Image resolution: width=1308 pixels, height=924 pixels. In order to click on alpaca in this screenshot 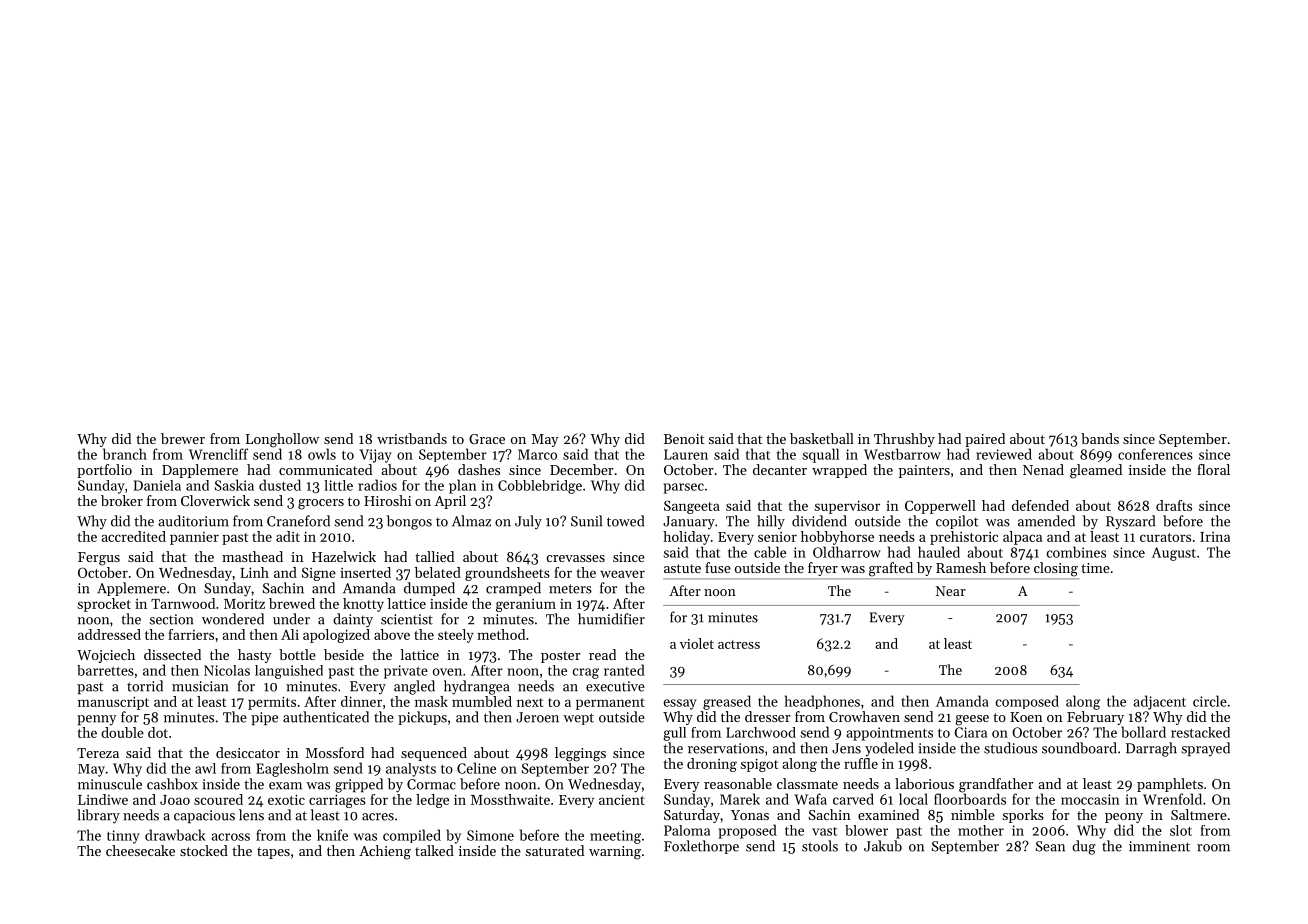, I will do `click(1022, 538)`.
